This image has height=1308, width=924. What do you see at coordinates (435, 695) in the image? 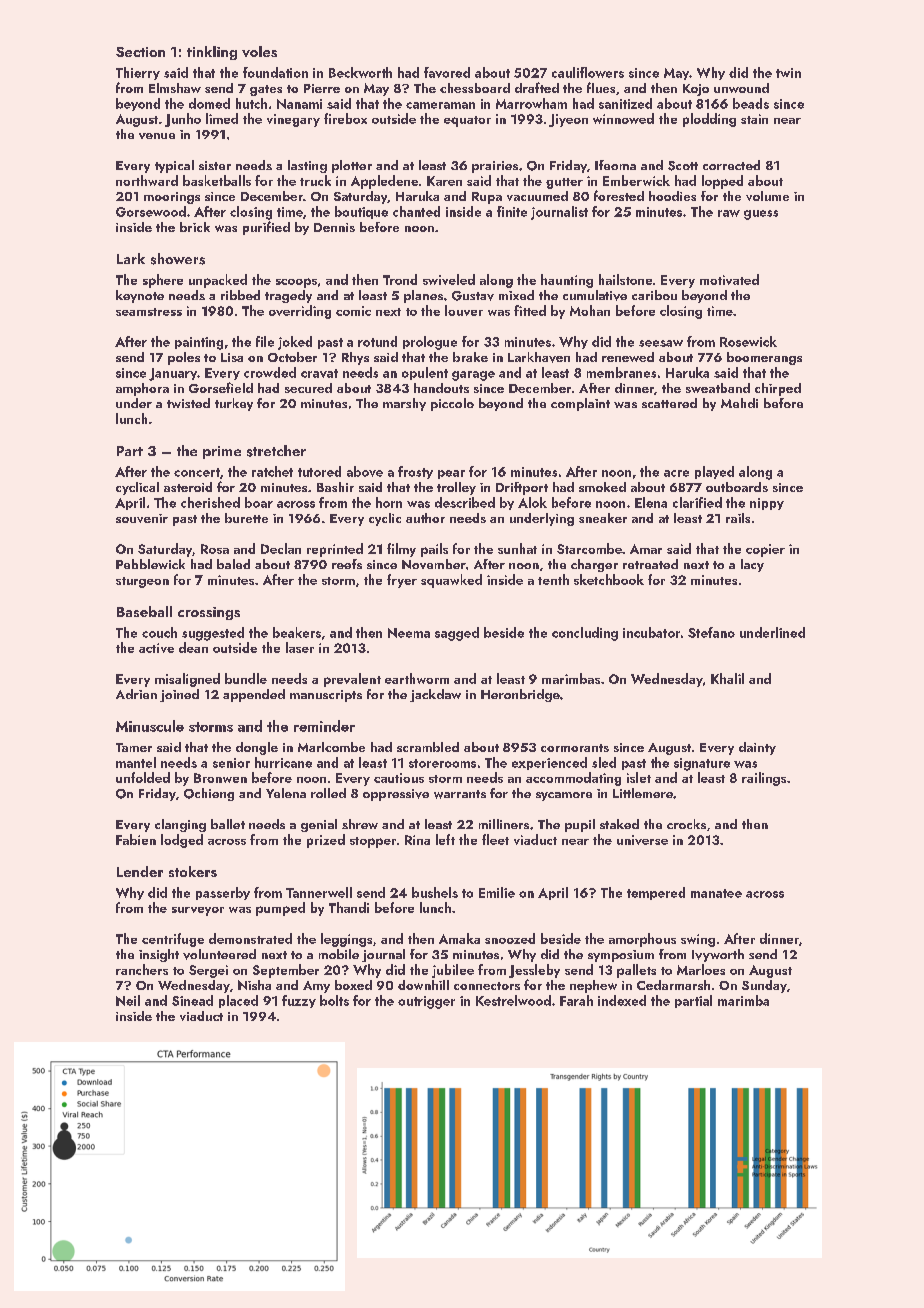
I see `jackdaw` at bounding box center [435, 695].
